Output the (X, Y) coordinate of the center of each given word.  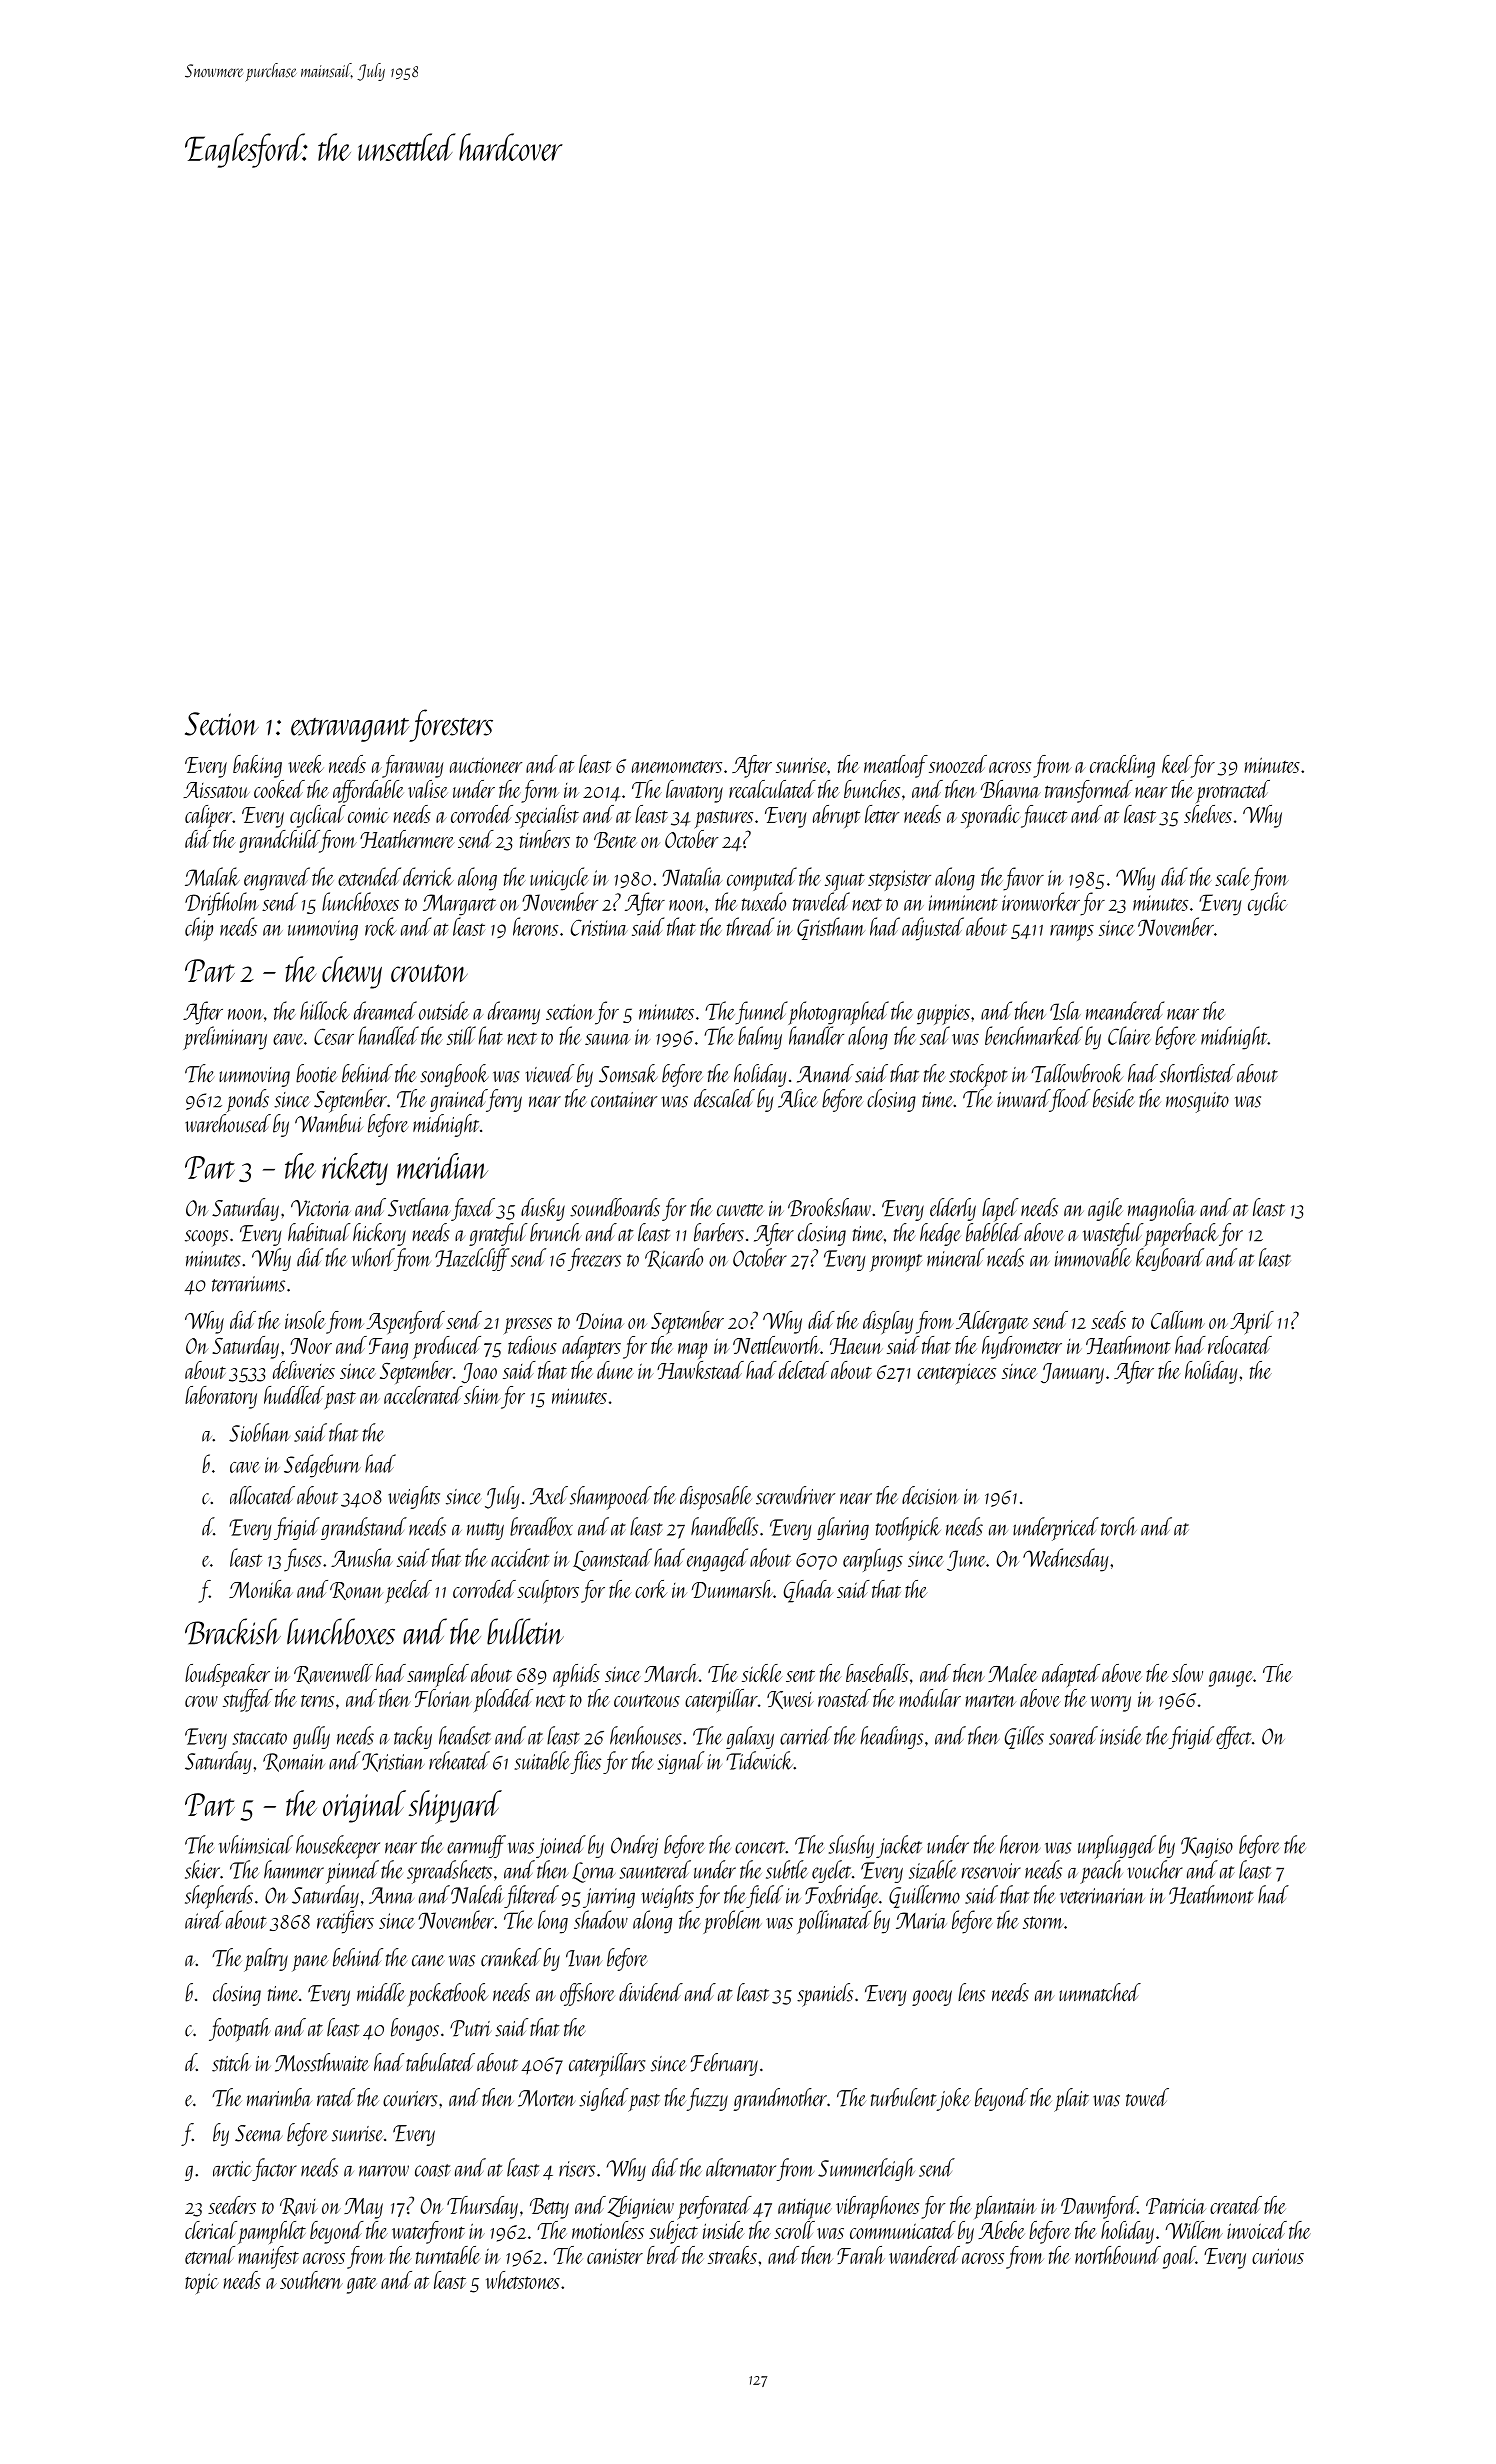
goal (1179, 2257)
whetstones (523, 2280)
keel (1176, 764)
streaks (732, 2255)
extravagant (350, 730)
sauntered (655, 1869)
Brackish (233, 1631)
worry (1111, 1704)
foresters (451, 725)
